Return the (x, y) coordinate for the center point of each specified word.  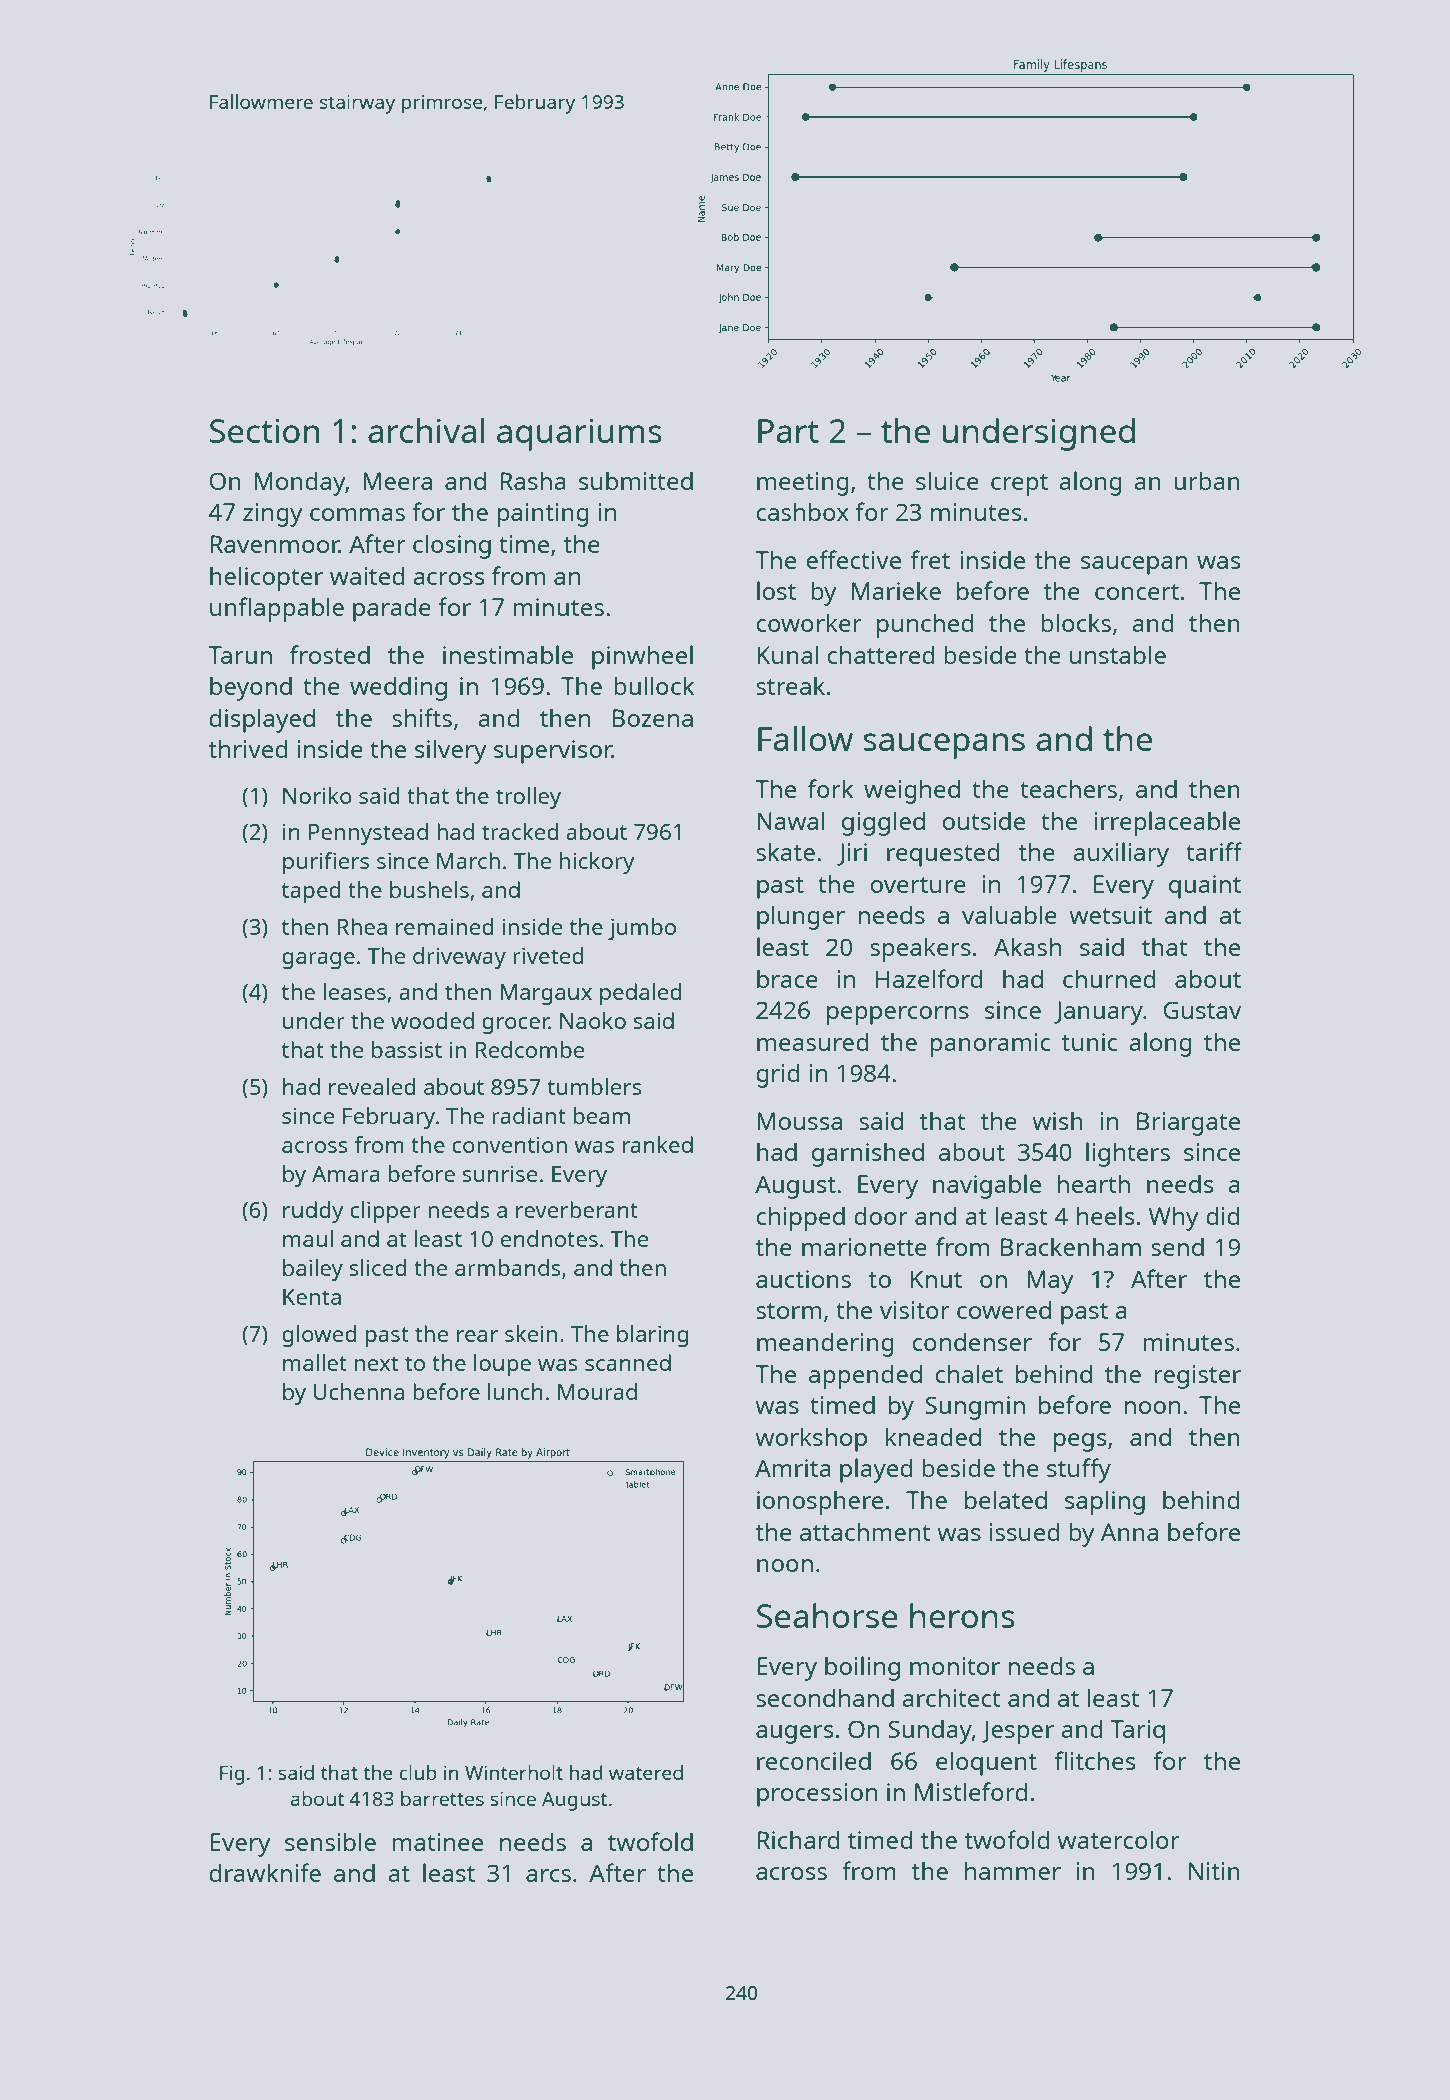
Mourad (597, 1391)
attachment (865, 1532)
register (1197, 1377)
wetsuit (1110, 915)
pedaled (641, 994)
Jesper (1017, 1732)
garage (318, 961)
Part (788, 431)
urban (1207, 481)
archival (426, 430)
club (418, 1772)
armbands (508, 1267)
